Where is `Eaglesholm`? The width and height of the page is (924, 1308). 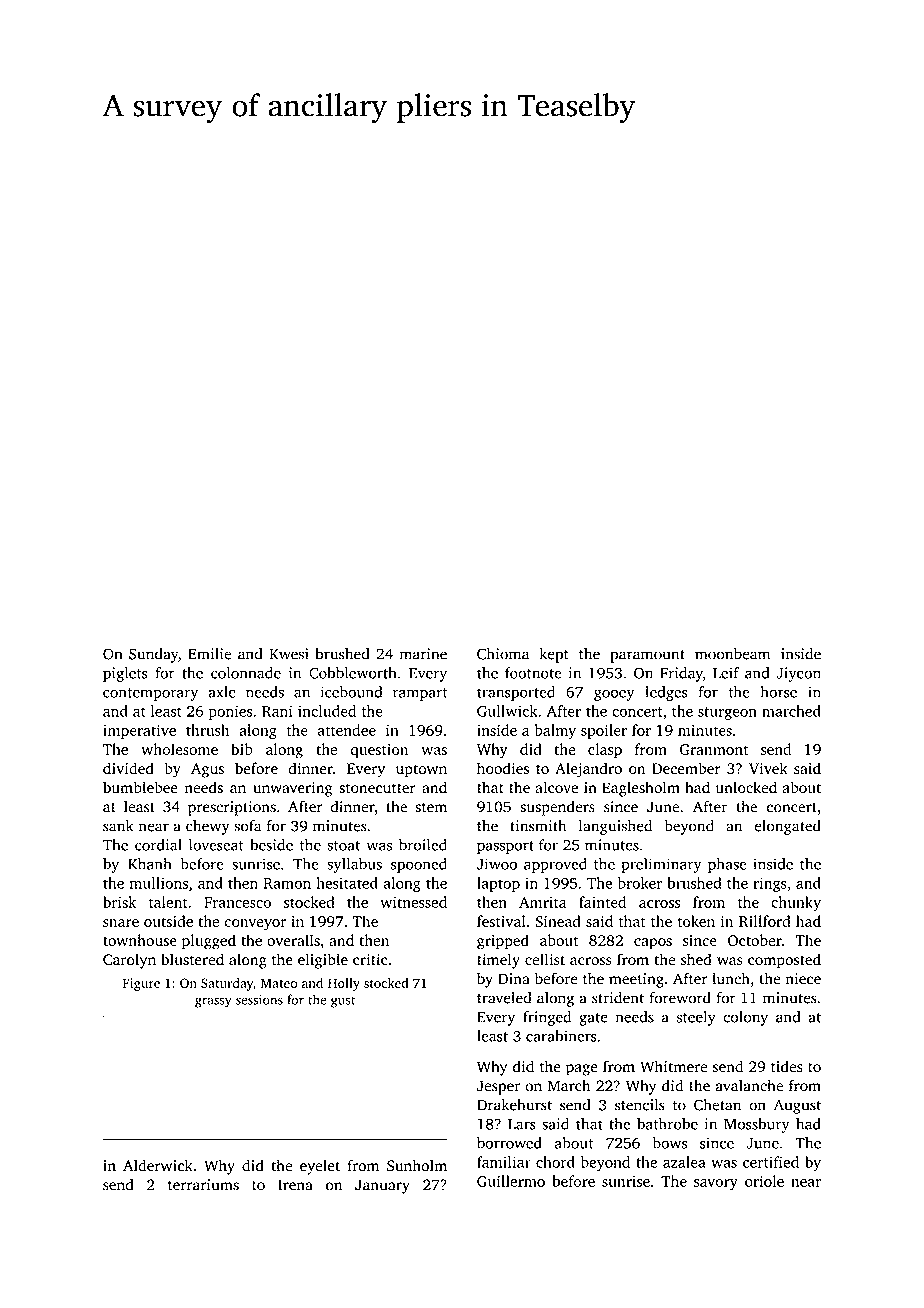 Eaglesholm is located at coordinates (641, 789).
